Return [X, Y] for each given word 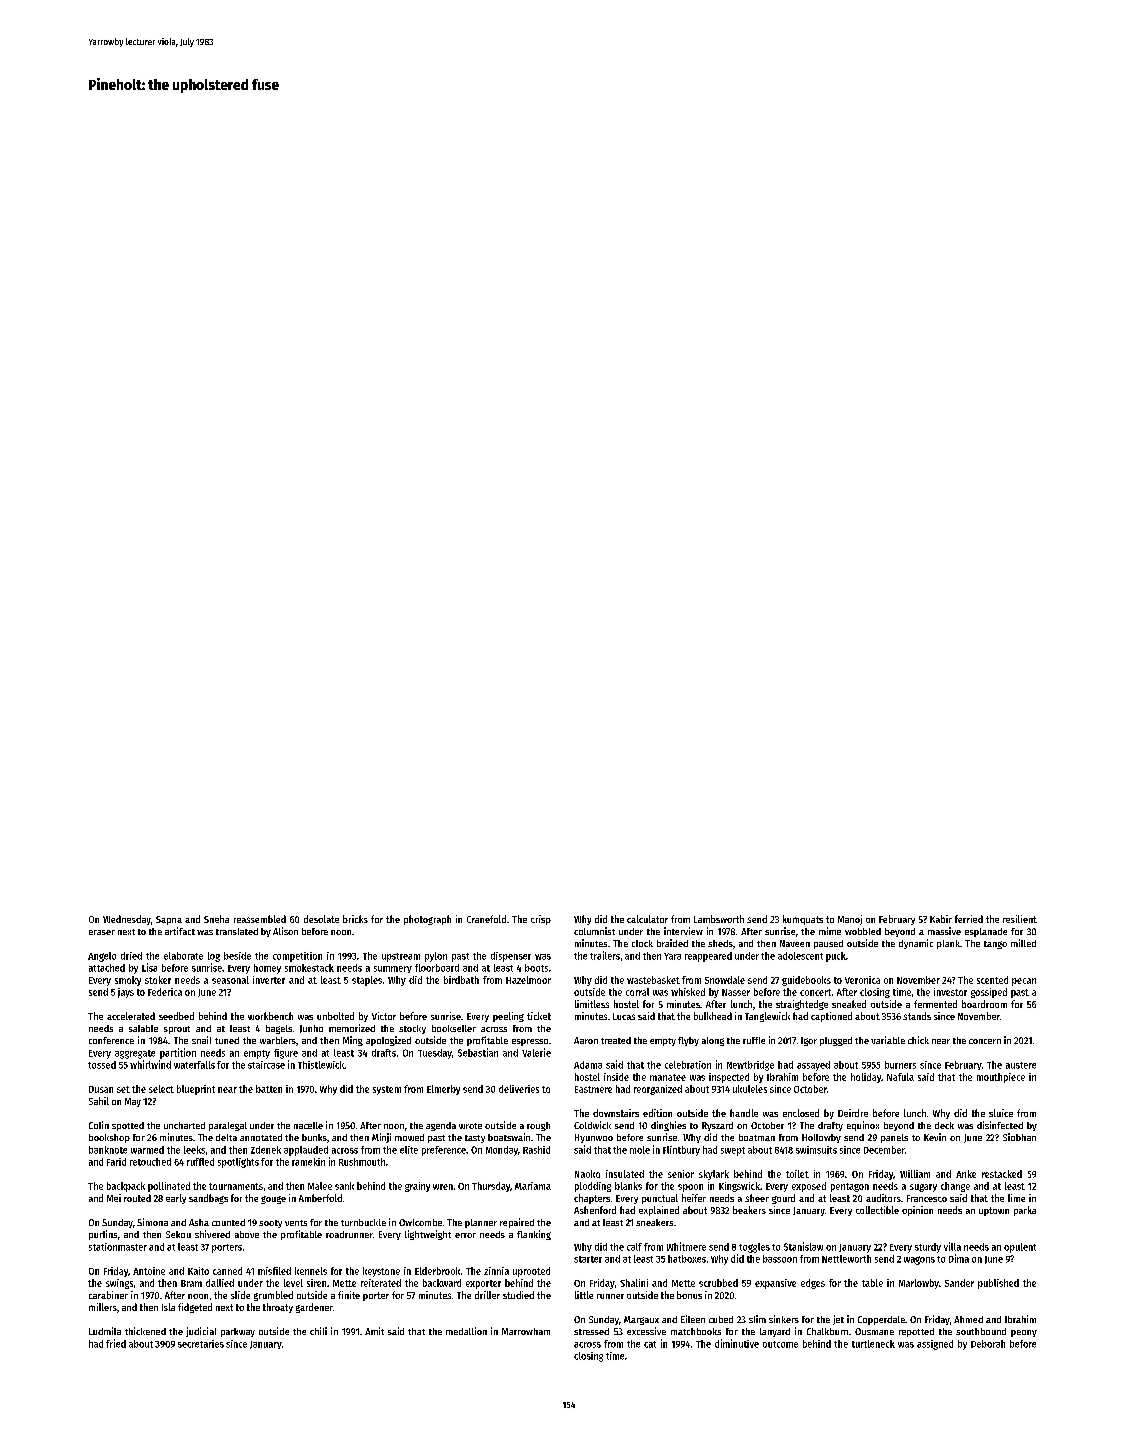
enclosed [801, 1113]
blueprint [196, 1090]
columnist [594, 931]
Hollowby [821, 1138]
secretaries [201, 1344]
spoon [690, 1188]
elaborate [183, 956]
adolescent [800, 956]
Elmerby [443, 1090]
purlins [103, 1235]
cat [650, 1344]
